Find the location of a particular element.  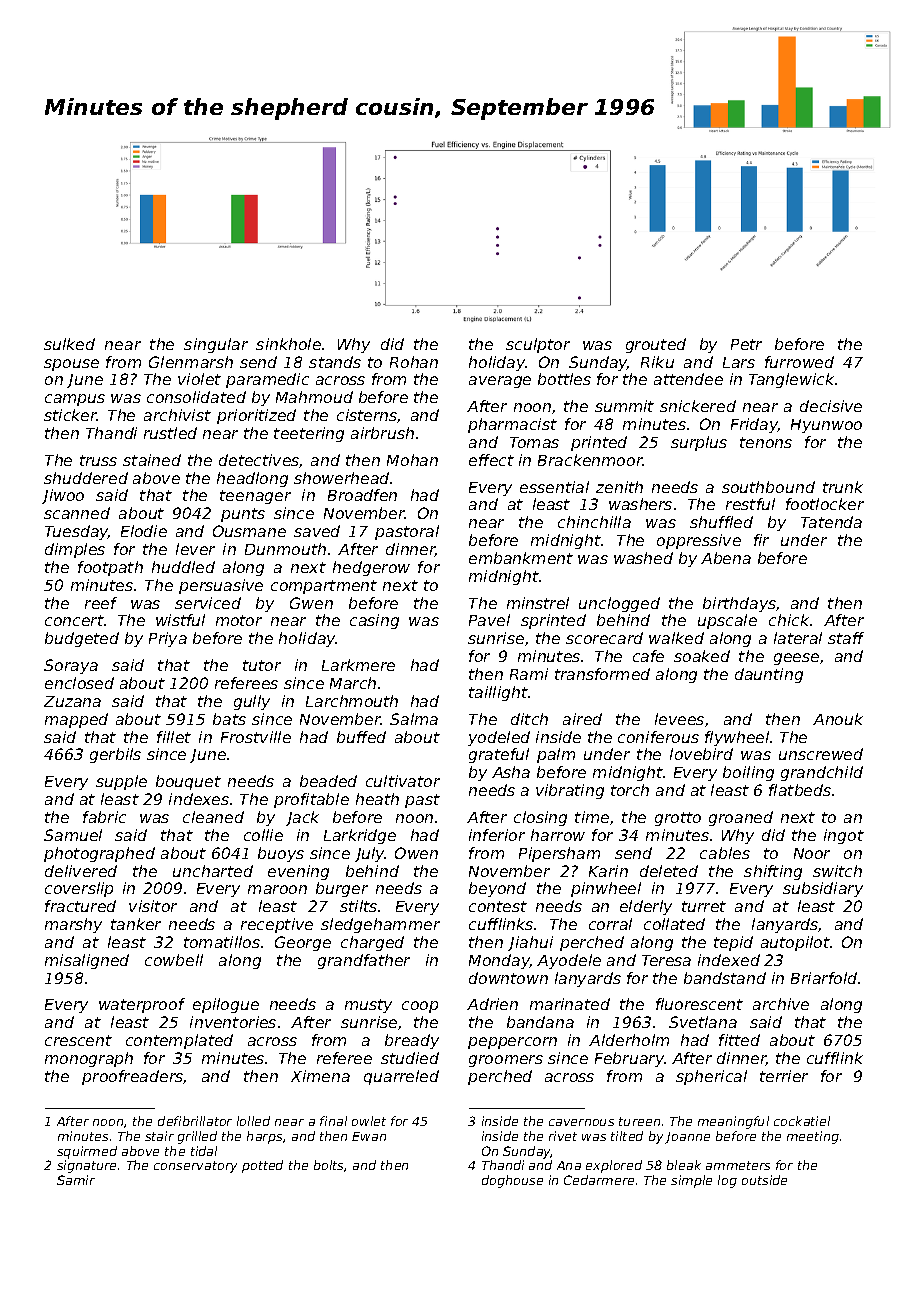

Owen is located at coordinates (416, 853).
